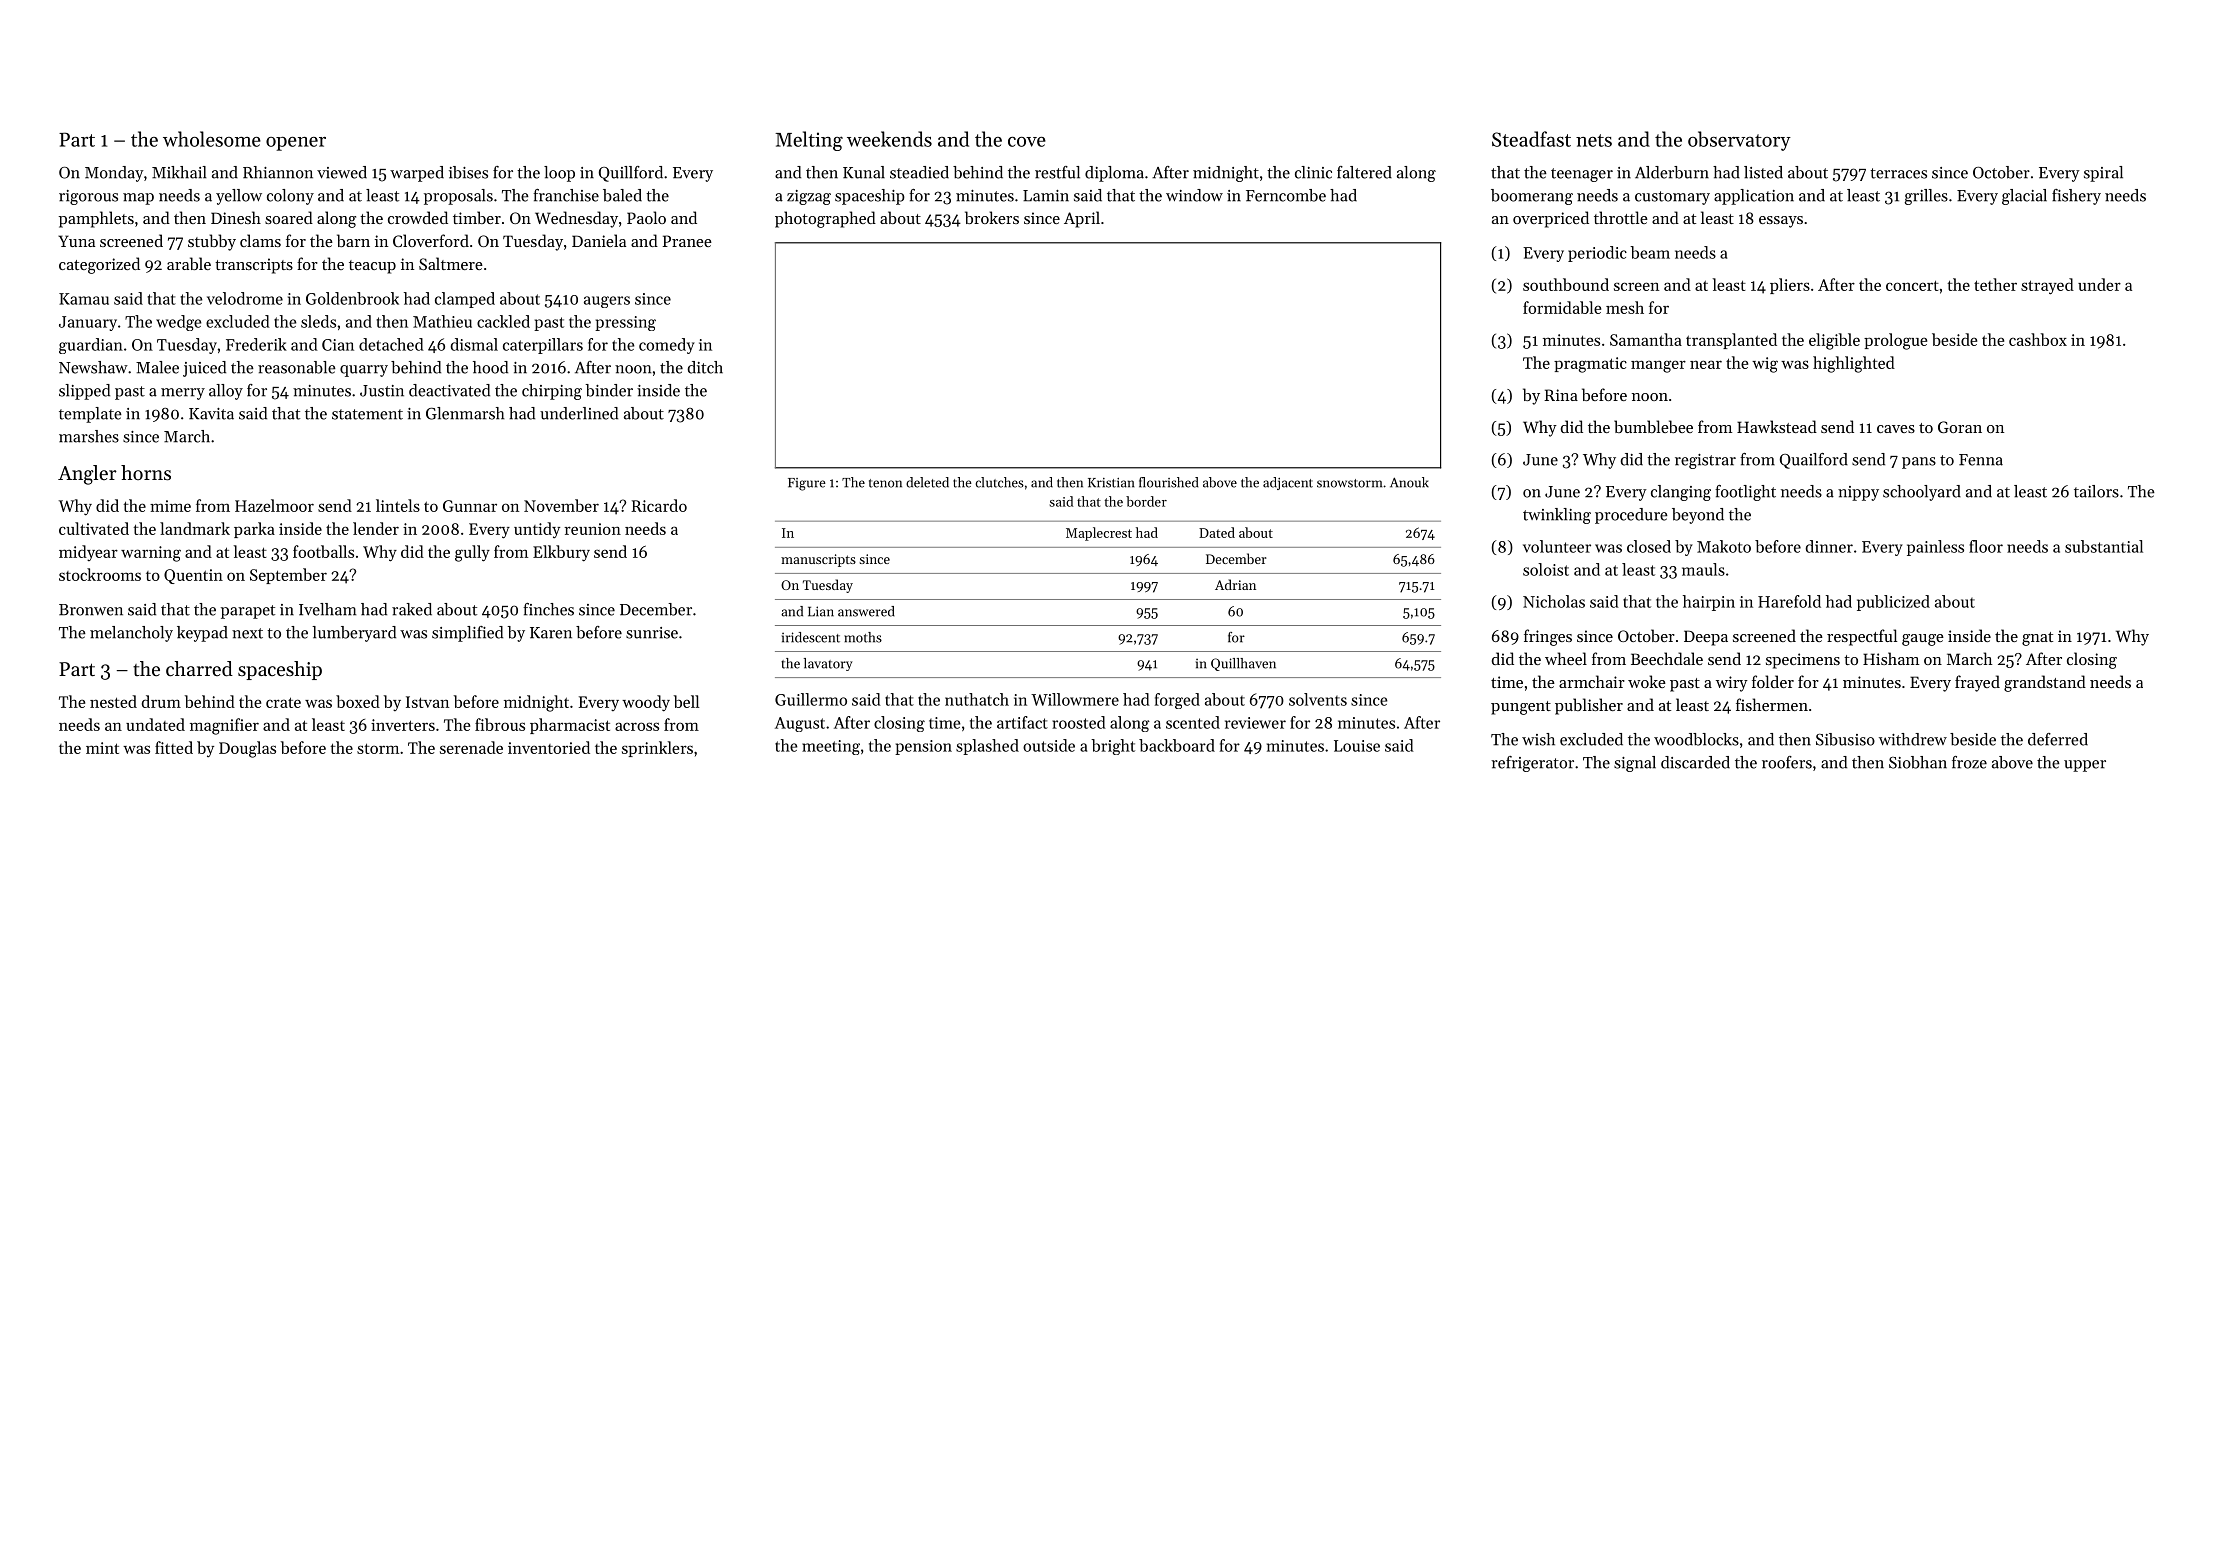 The image size is (2216, 1567). I want to click on Adrian, so click(1235, 584).
